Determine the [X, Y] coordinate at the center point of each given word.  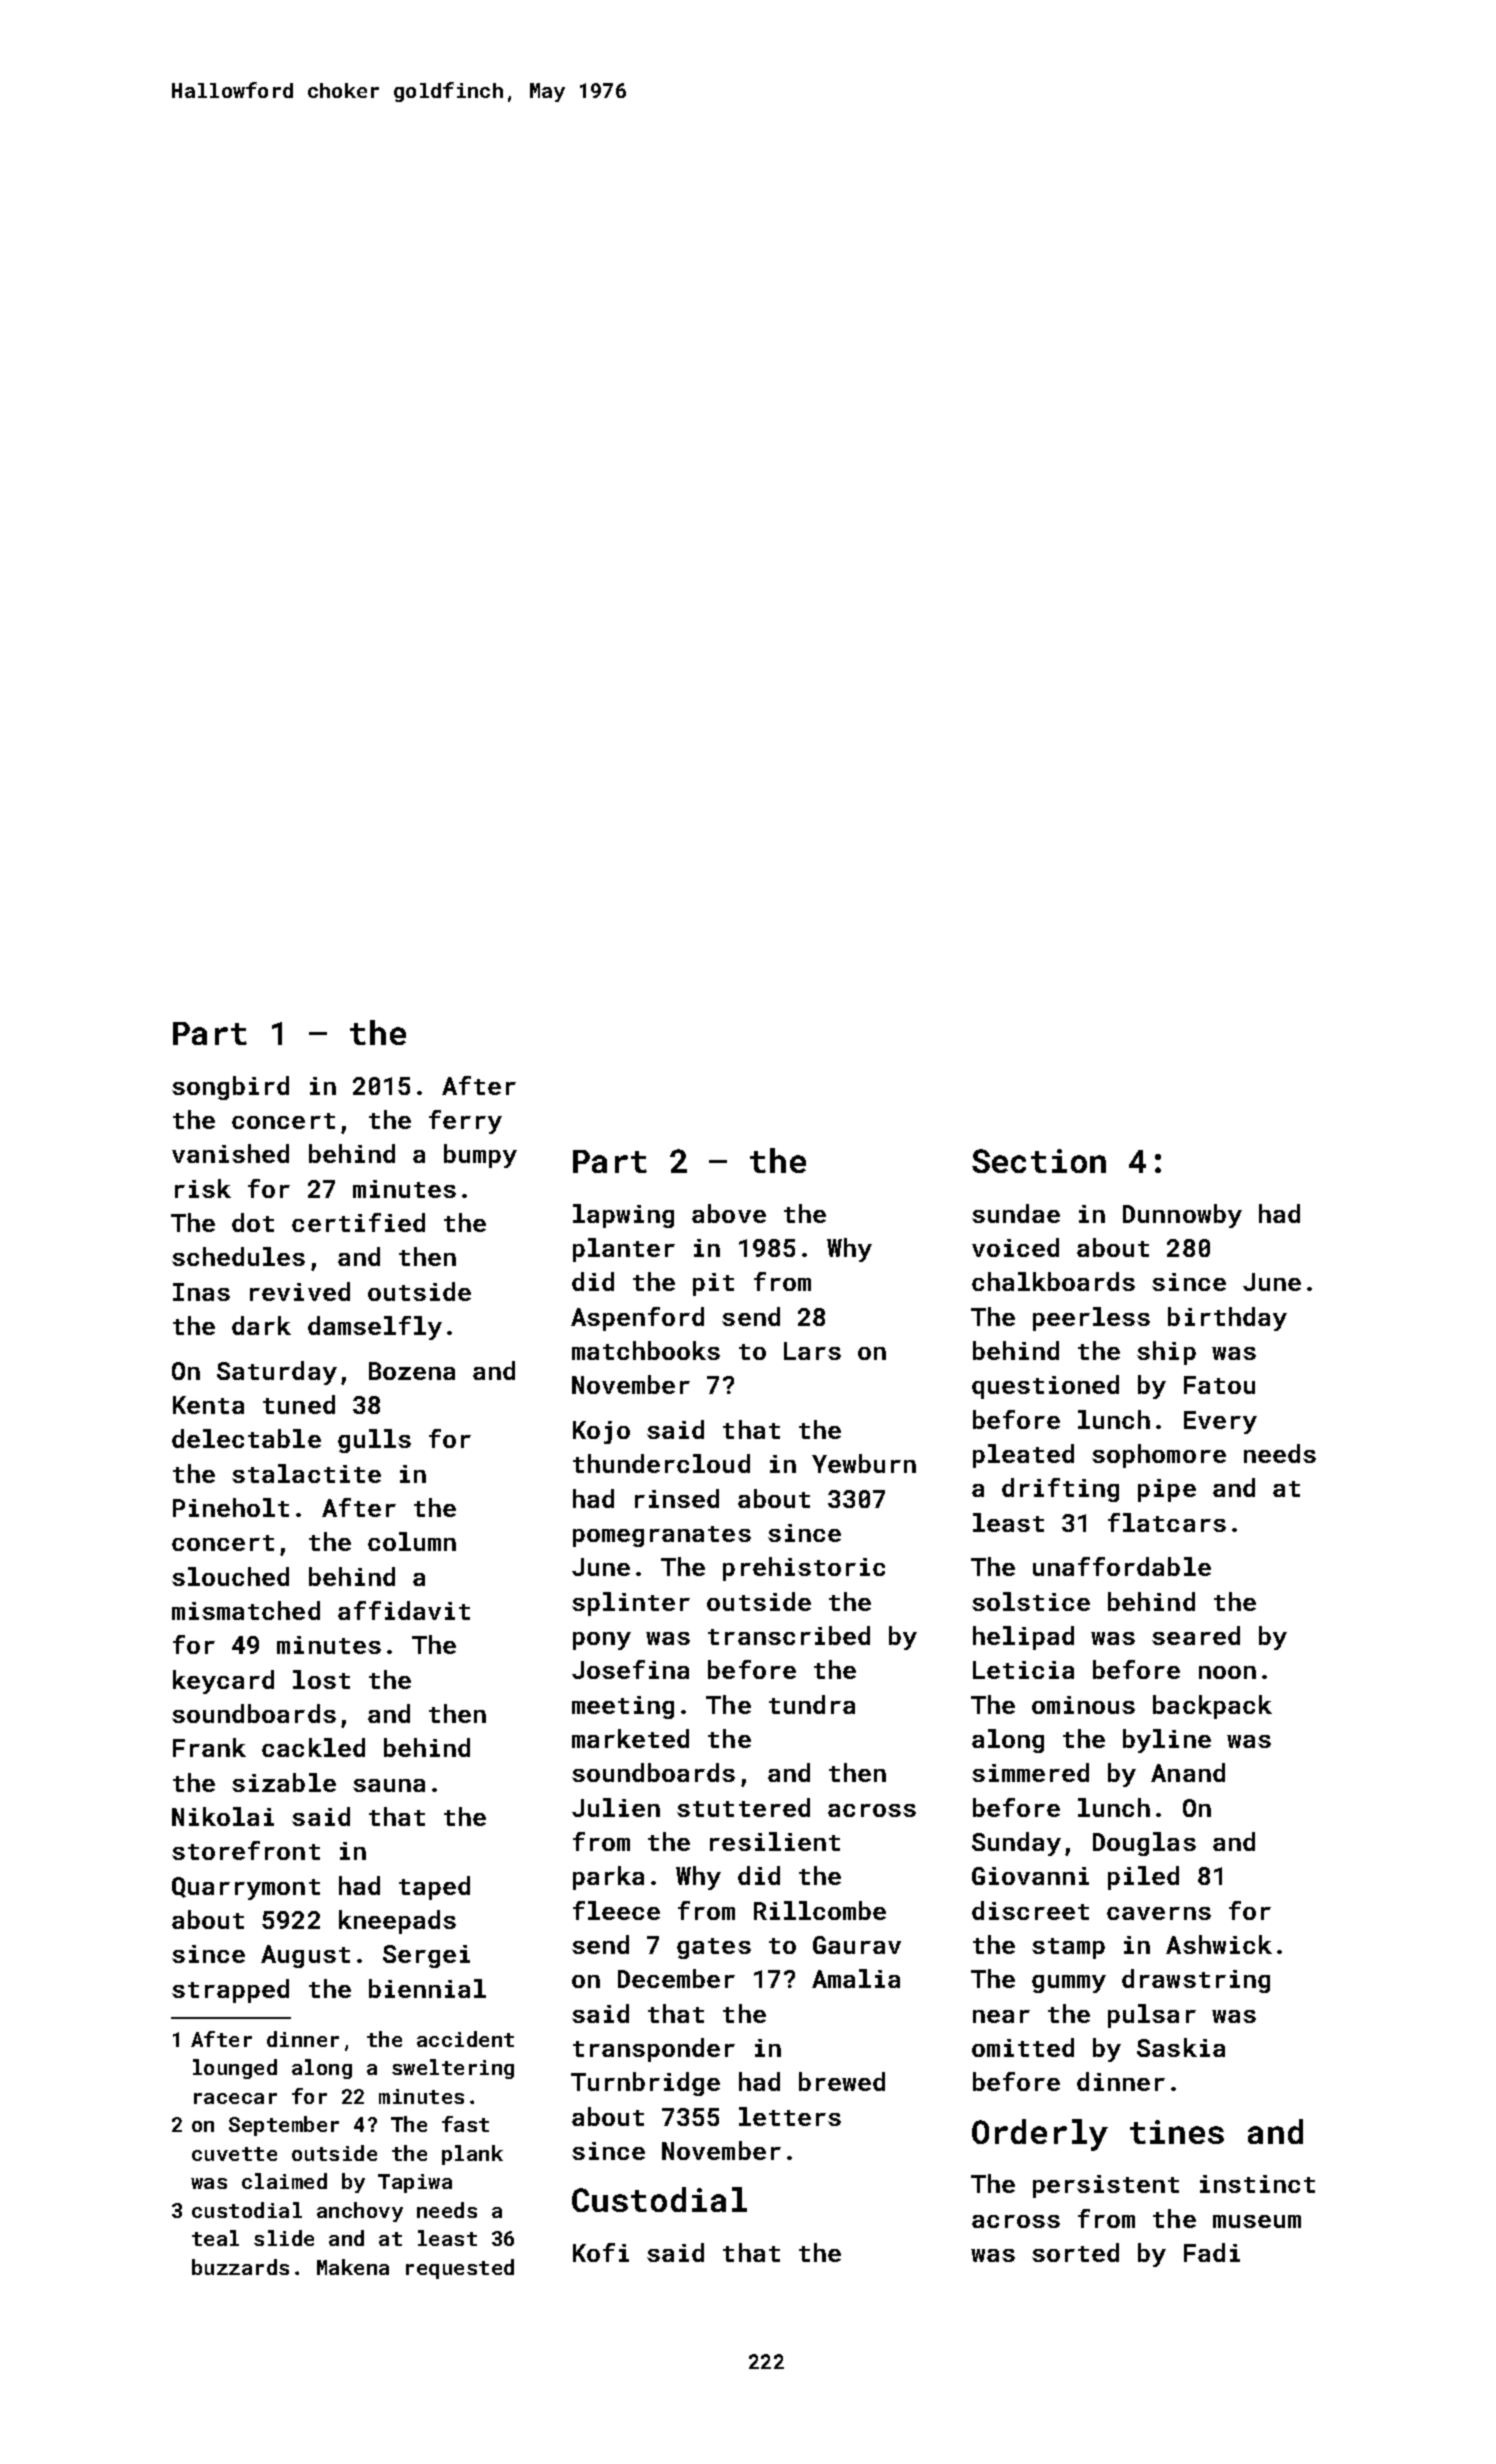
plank [472, 2155]
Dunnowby [1182, 1216]
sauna [389, 1785]
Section [1039, 1161]
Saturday [277, 1373]
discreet [1030, 1910]
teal [215, 2238]
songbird [230, 1088]
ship [1166, 1353]
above [729, 1213]
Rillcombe [820, 1910]
